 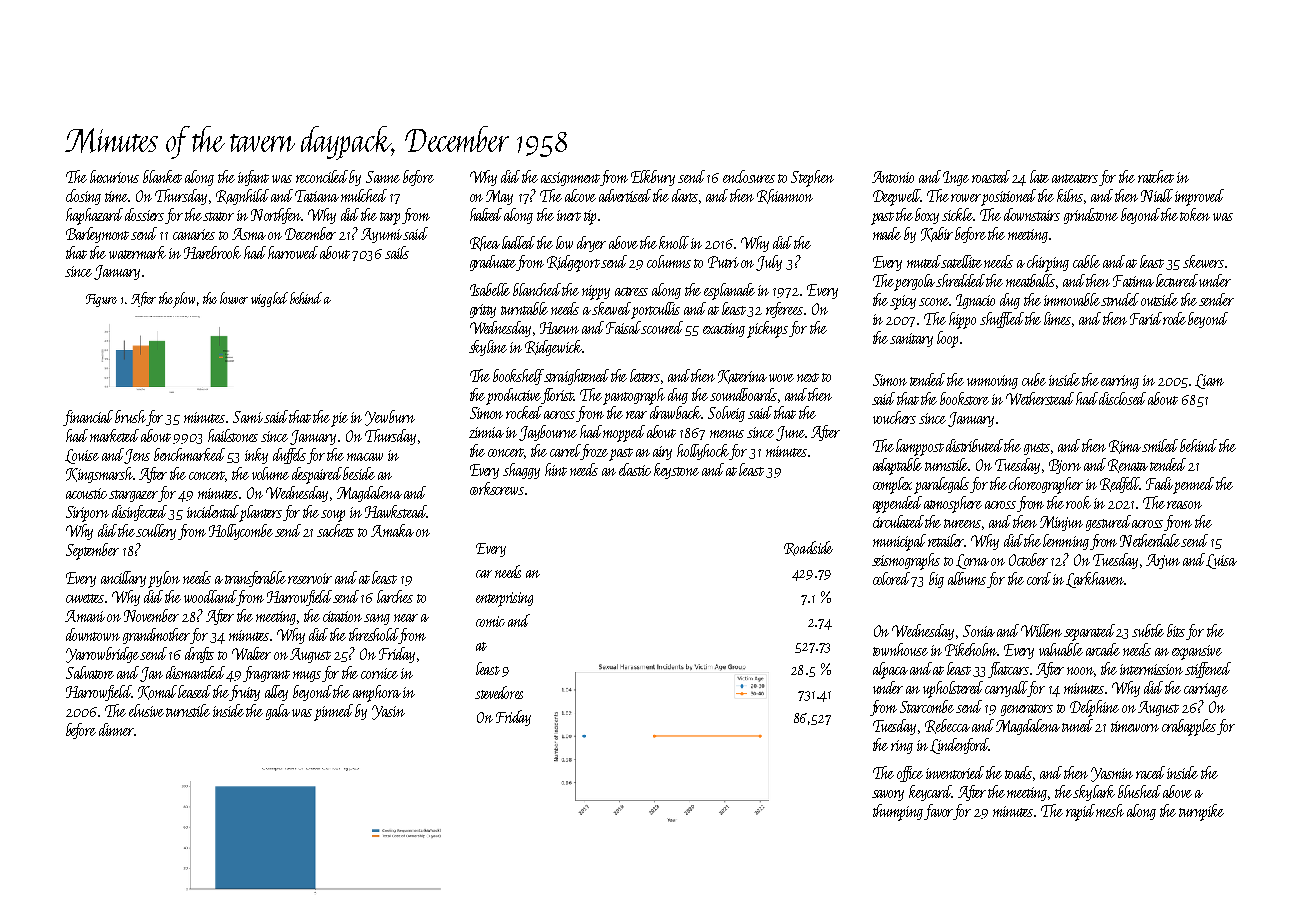 I want to click on Rebecca, so click(x=947, y=726).
